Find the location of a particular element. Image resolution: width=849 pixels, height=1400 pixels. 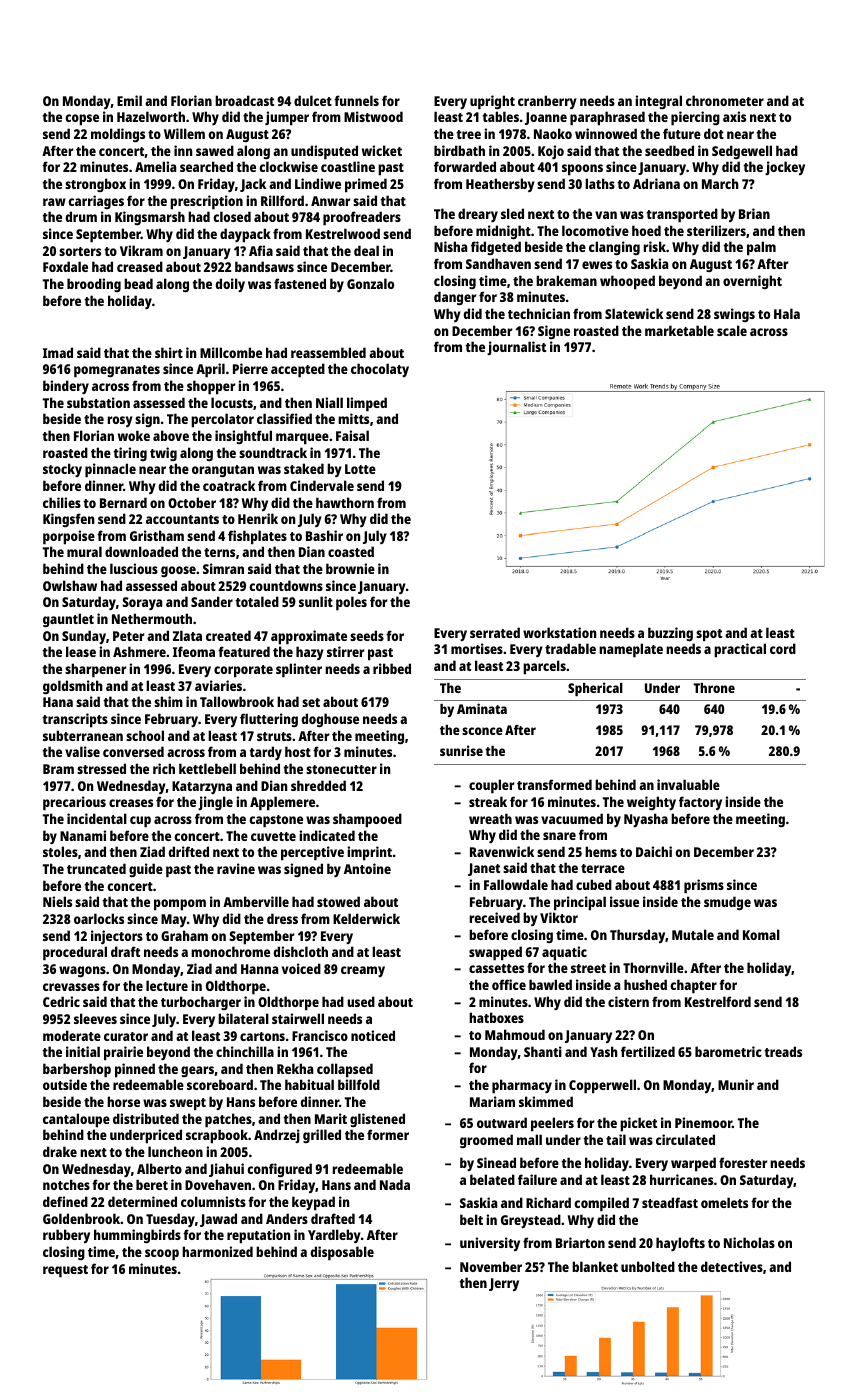

Slatewick is located at coordinates (634, 313).
